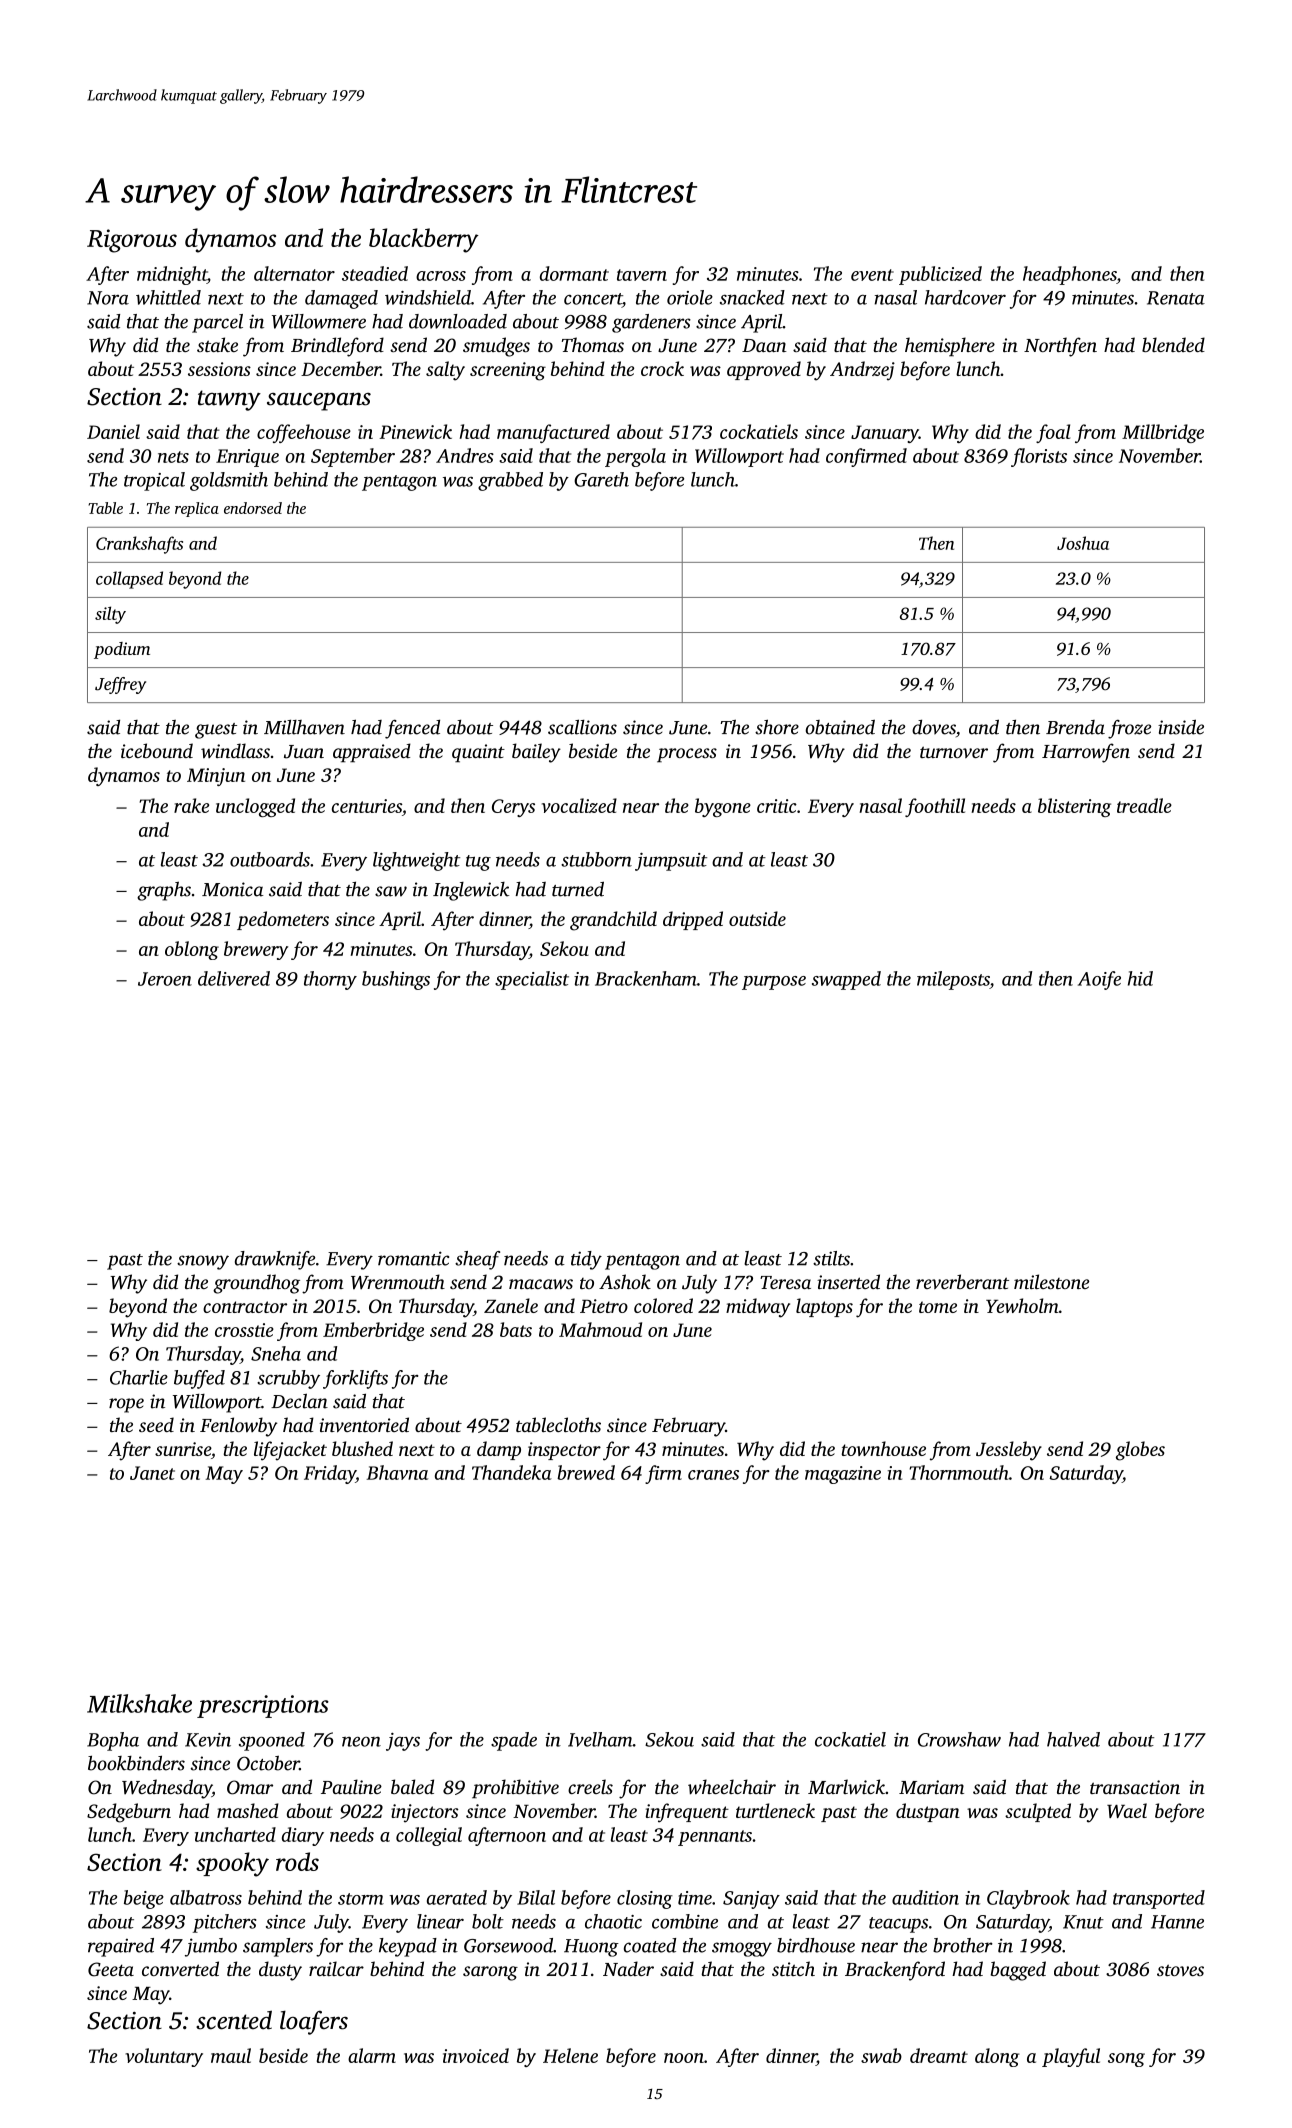  Describe the element at coordinates (793, 1968) in the screenshot. I see `stitch` at that location.
